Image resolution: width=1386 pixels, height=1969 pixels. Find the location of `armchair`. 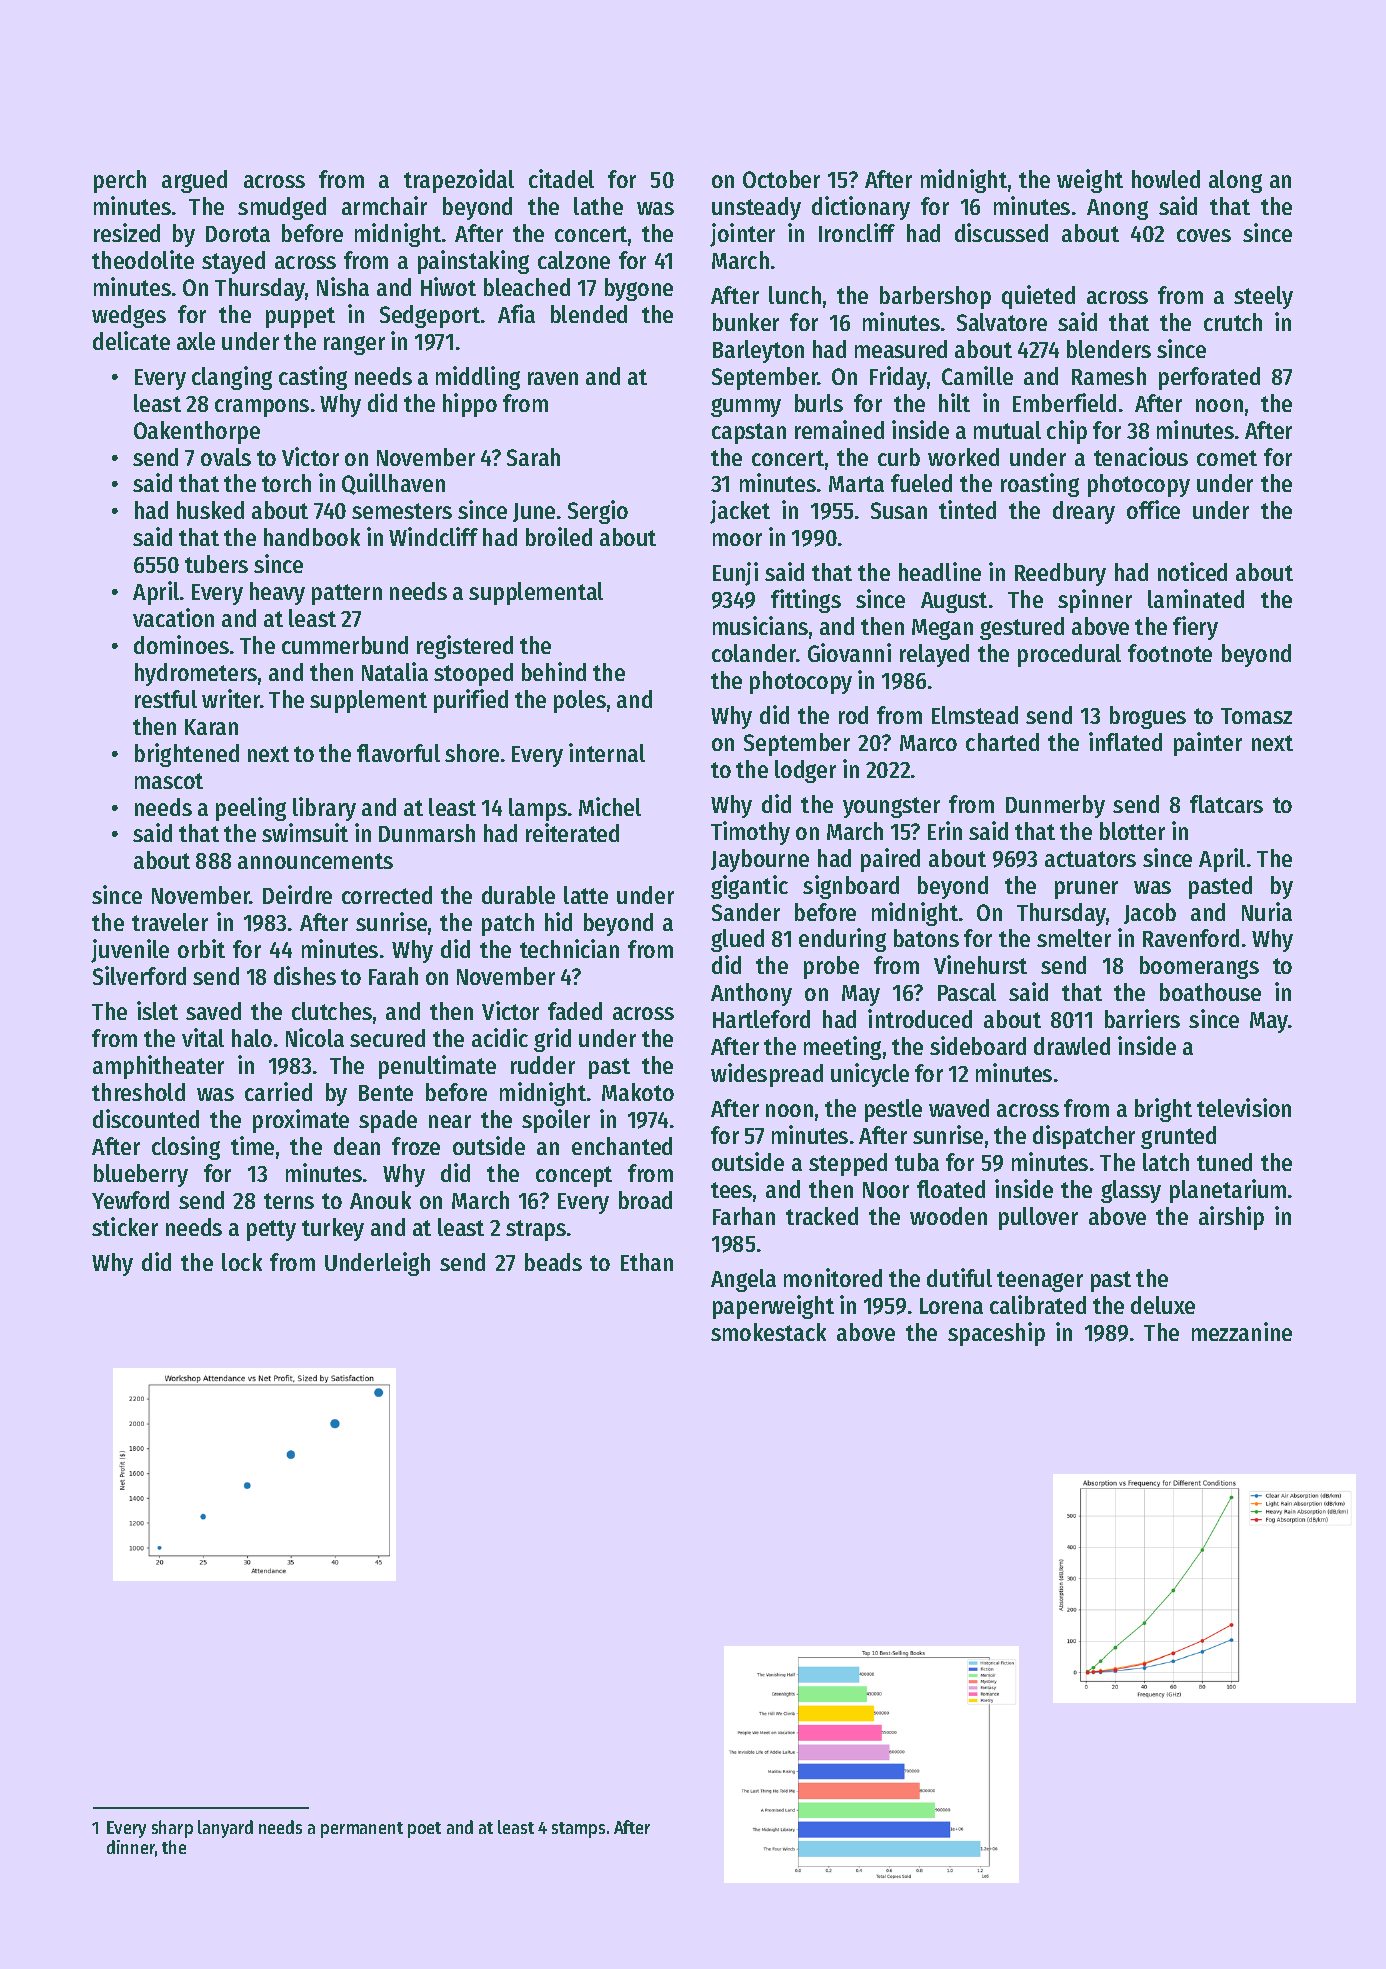

armchair is located at coordinates (384, 205).
